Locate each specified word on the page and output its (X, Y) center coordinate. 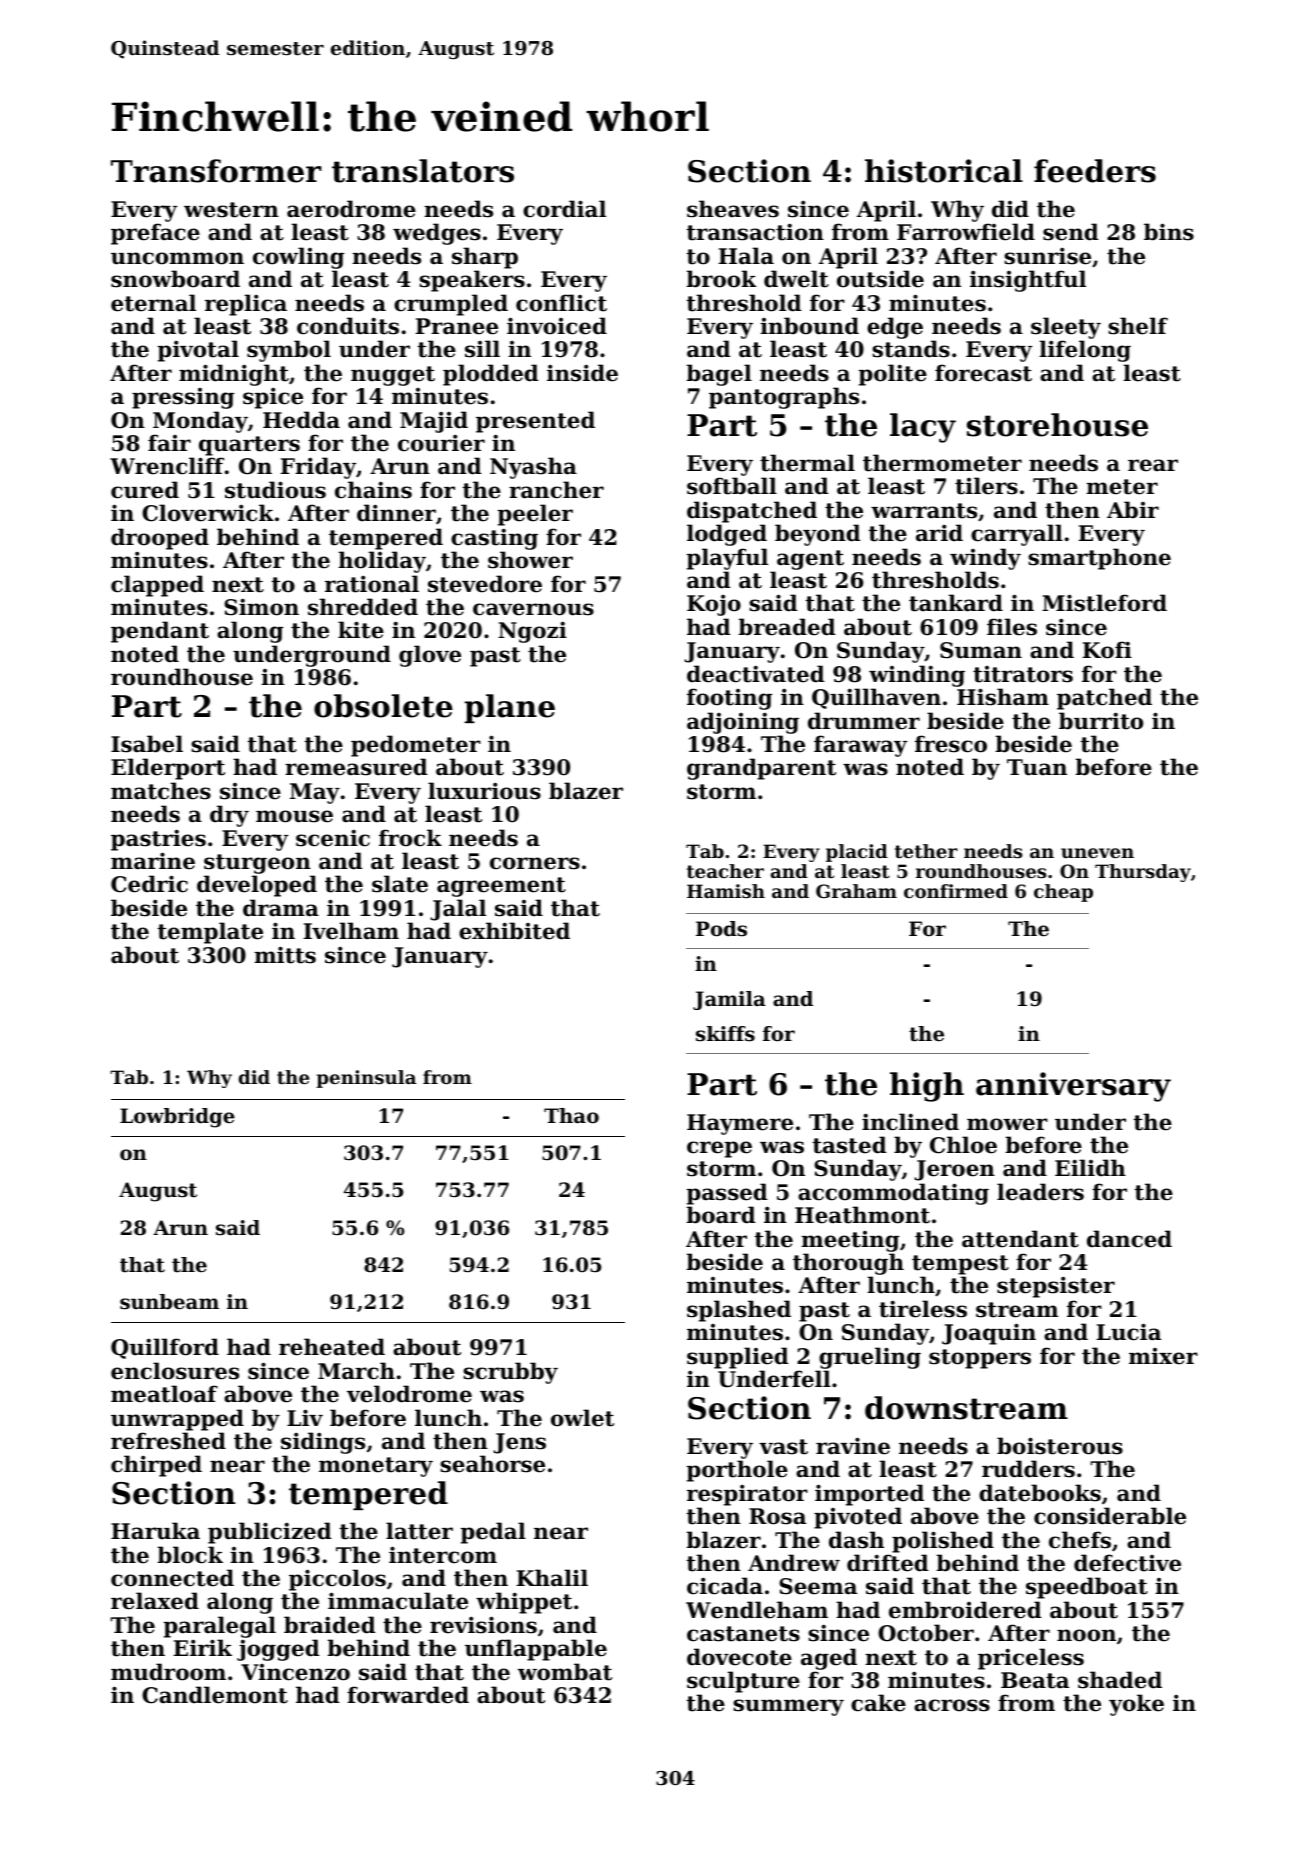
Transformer (216, 171)
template (210, 933)
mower (1007, 1124)
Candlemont (215, 1695)
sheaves (733, 209)
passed (727, 1194)
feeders (1095, 171)
